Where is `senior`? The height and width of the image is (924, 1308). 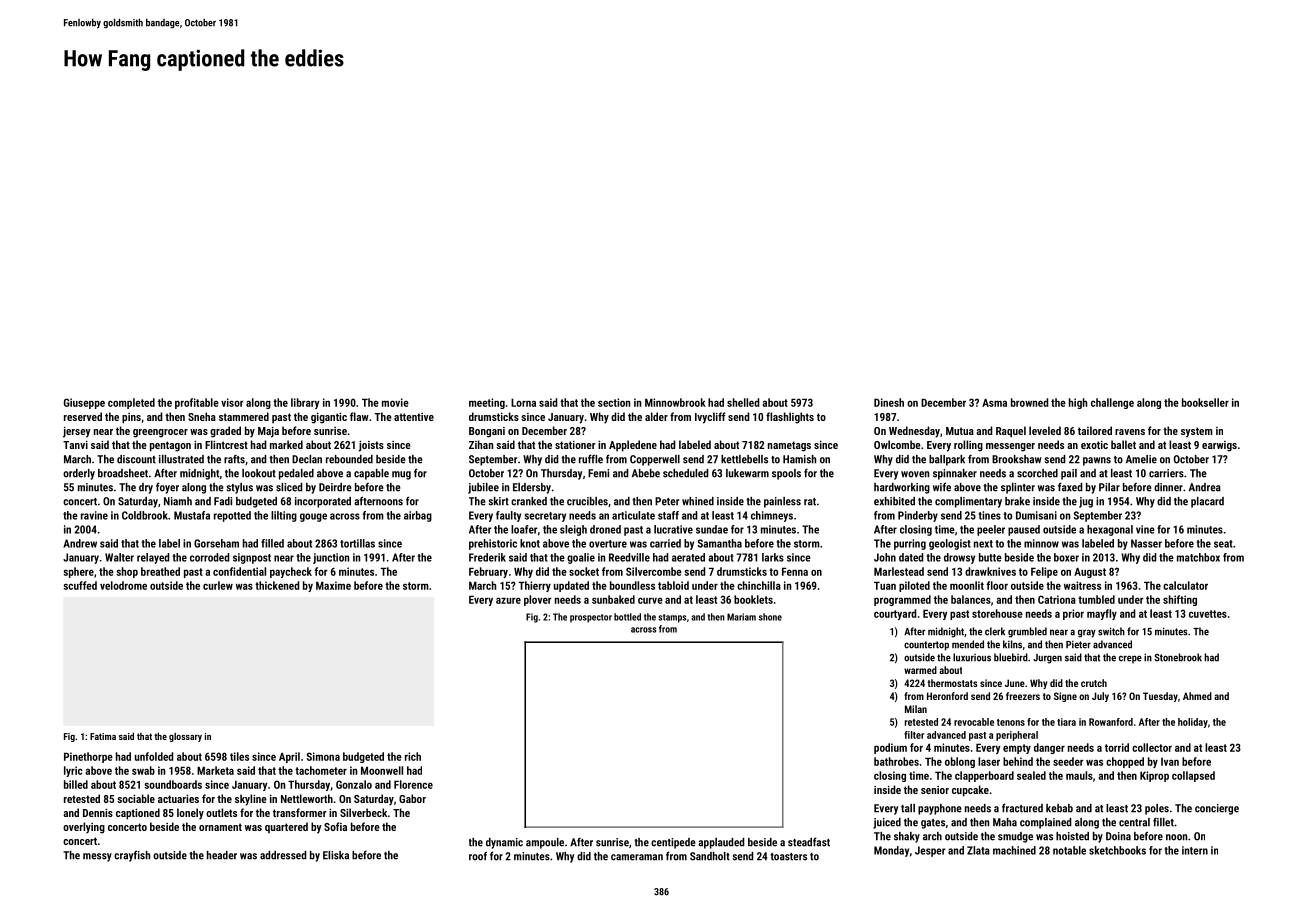 senior is located at coordinates (935, 790).
